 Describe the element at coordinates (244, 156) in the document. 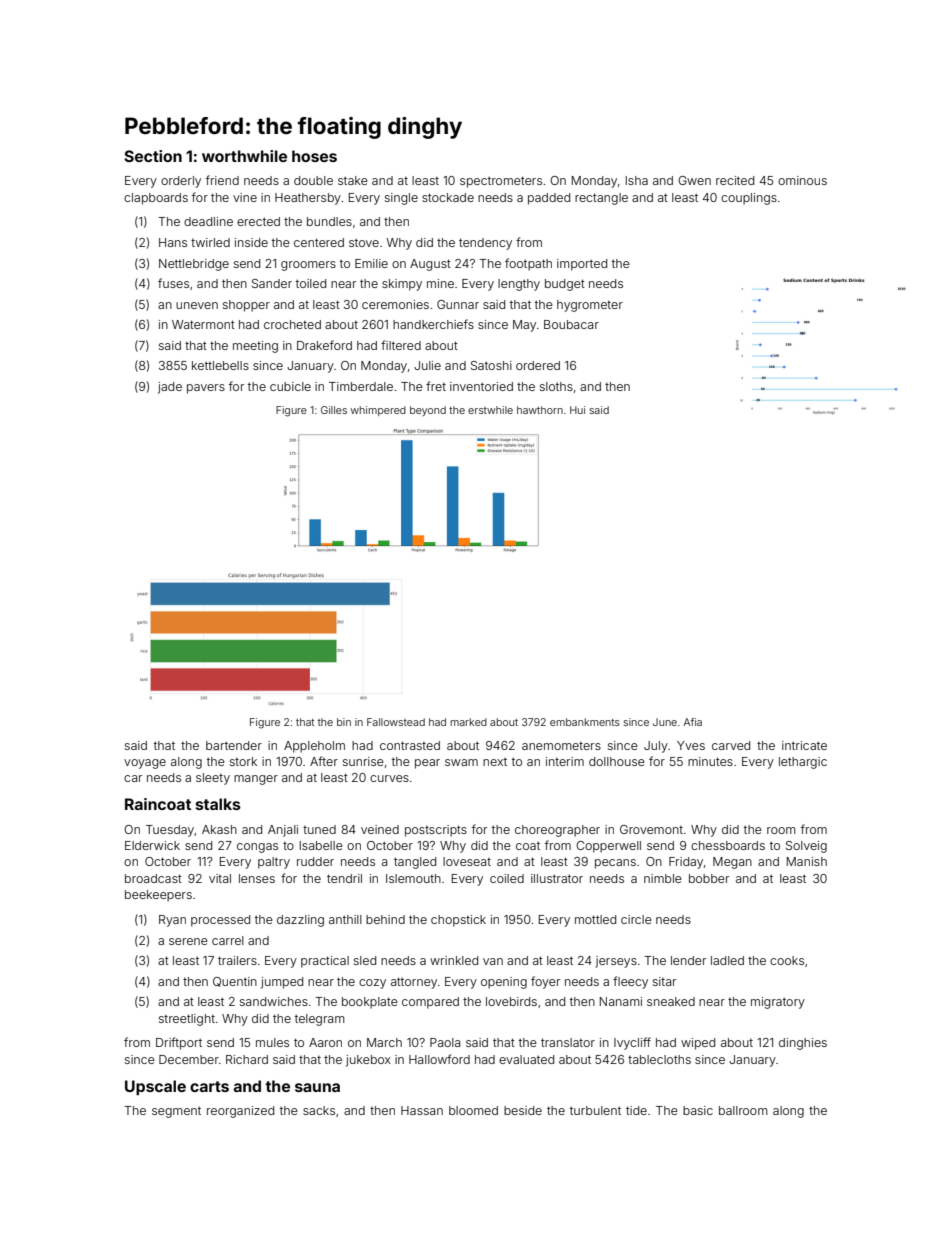

I see `worthwhile` at that location.
